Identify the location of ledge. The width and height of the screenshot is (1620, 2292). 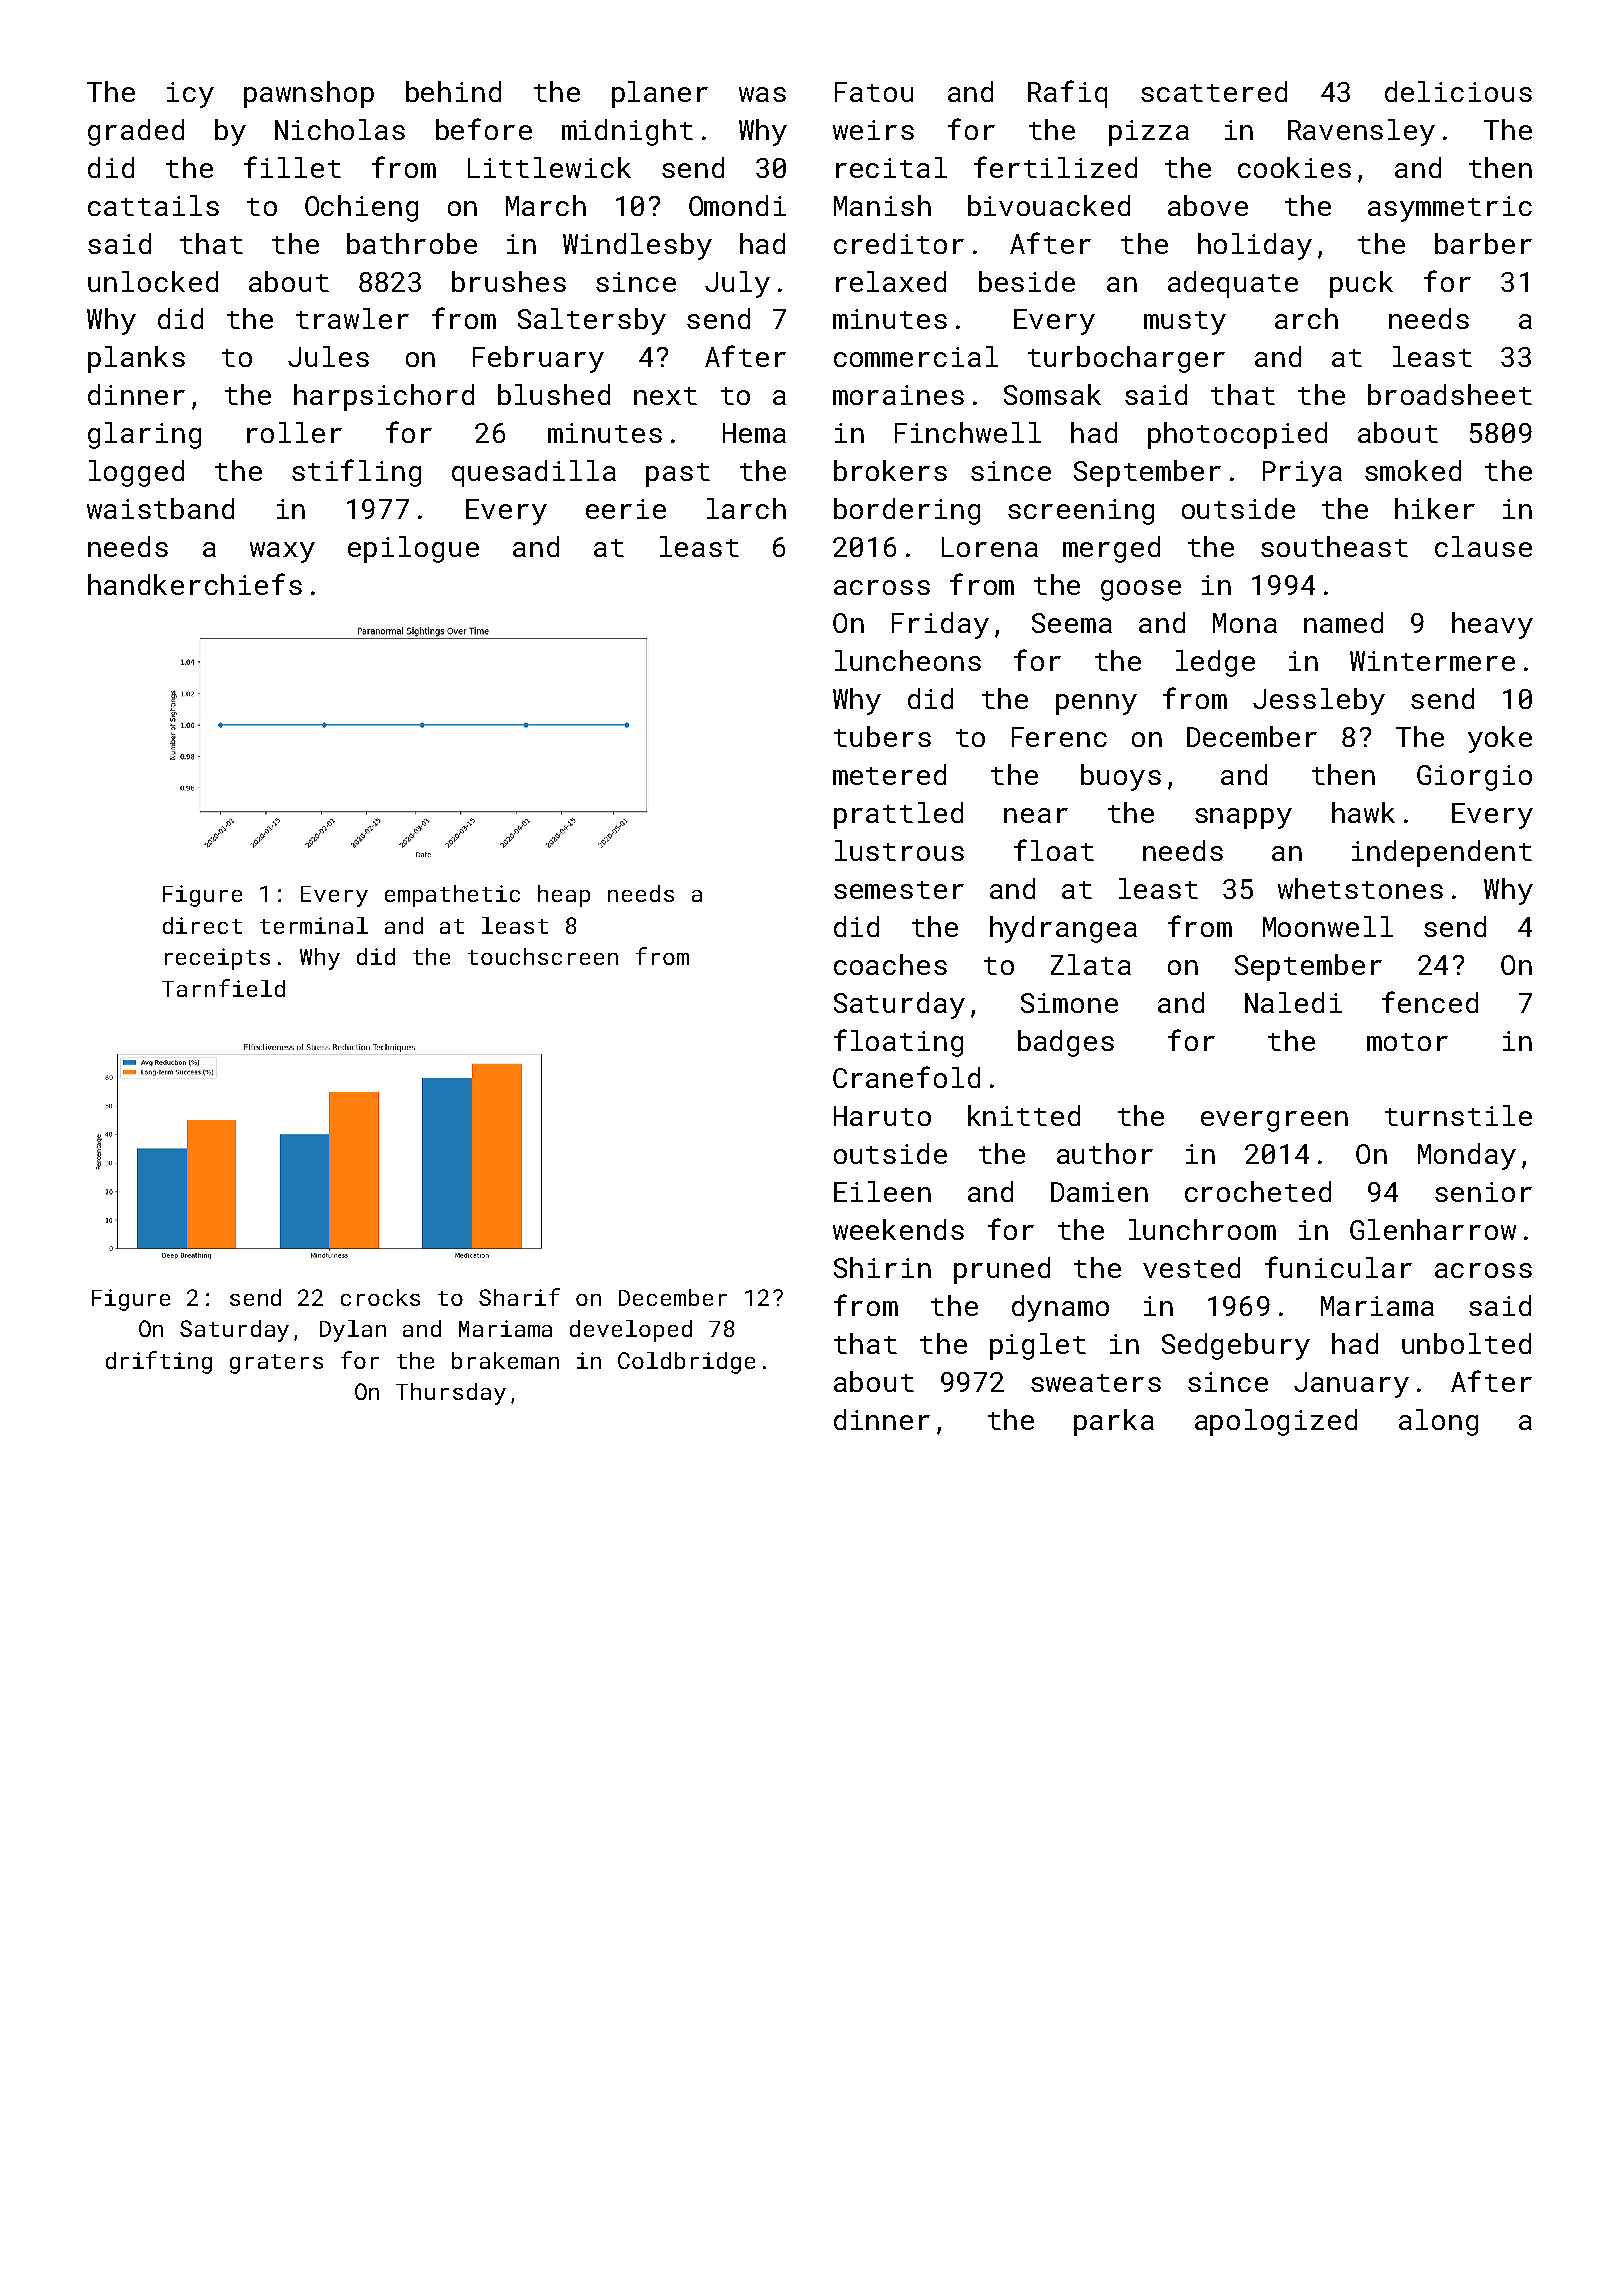
(1215, 663).
